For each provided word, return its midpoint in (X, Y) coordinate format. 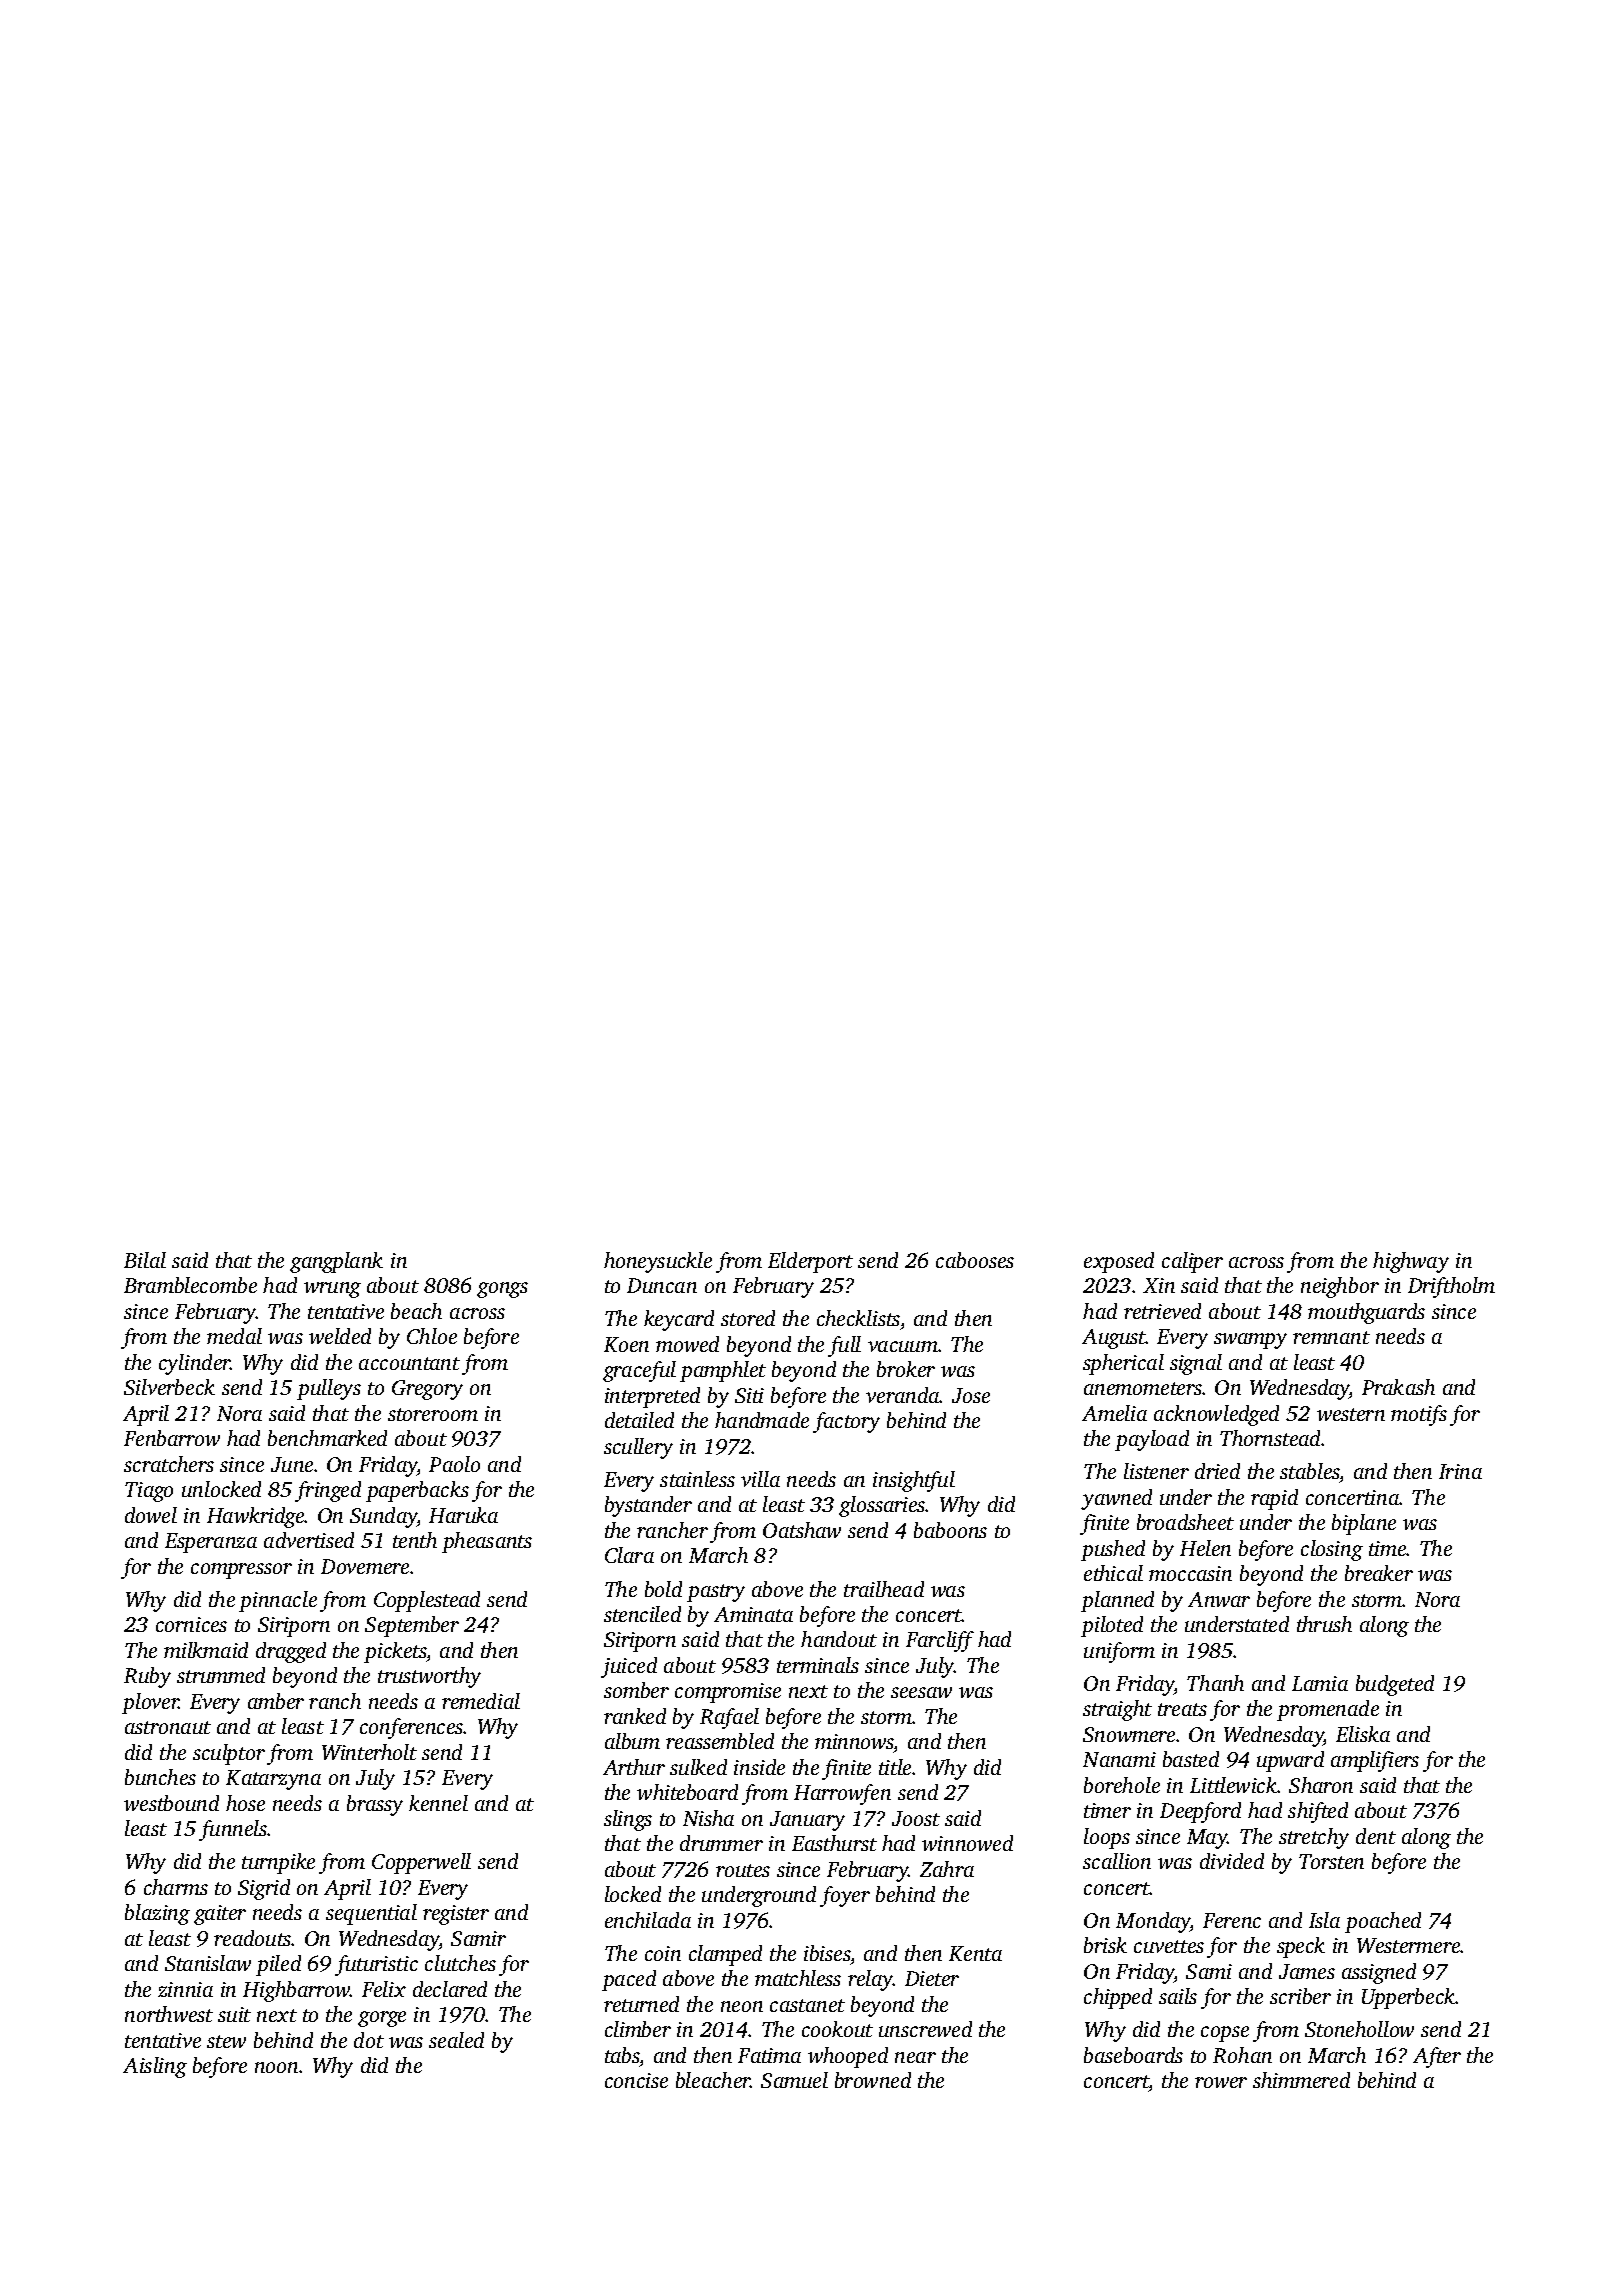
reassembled (720, 1741)
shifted (1318, 1812)
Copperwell (421, 1863)
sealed (456, 2040)
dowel (151, 1515)
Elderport (810, 1262)
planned (1117, 1601)
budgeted (1395, 1685)
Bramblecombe (190, 1285)
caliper (1192, 1262)
